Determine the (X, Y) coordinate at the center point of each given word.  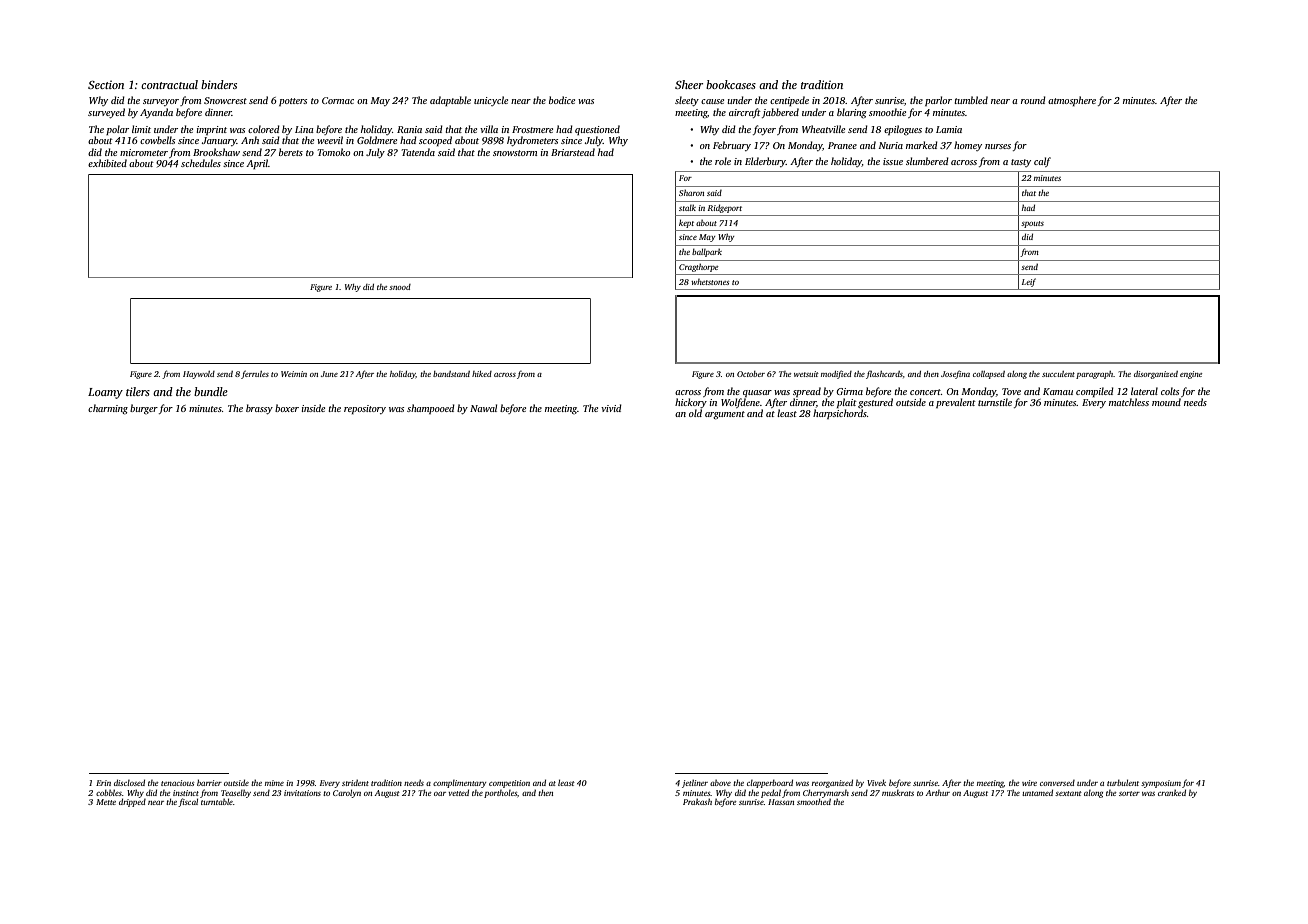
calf (1042, 162)
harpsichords (840, 414)
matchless (1129, 402)
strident (355, 782)
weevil (330, 140)
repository (365, 409)
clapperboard (770, 783)
